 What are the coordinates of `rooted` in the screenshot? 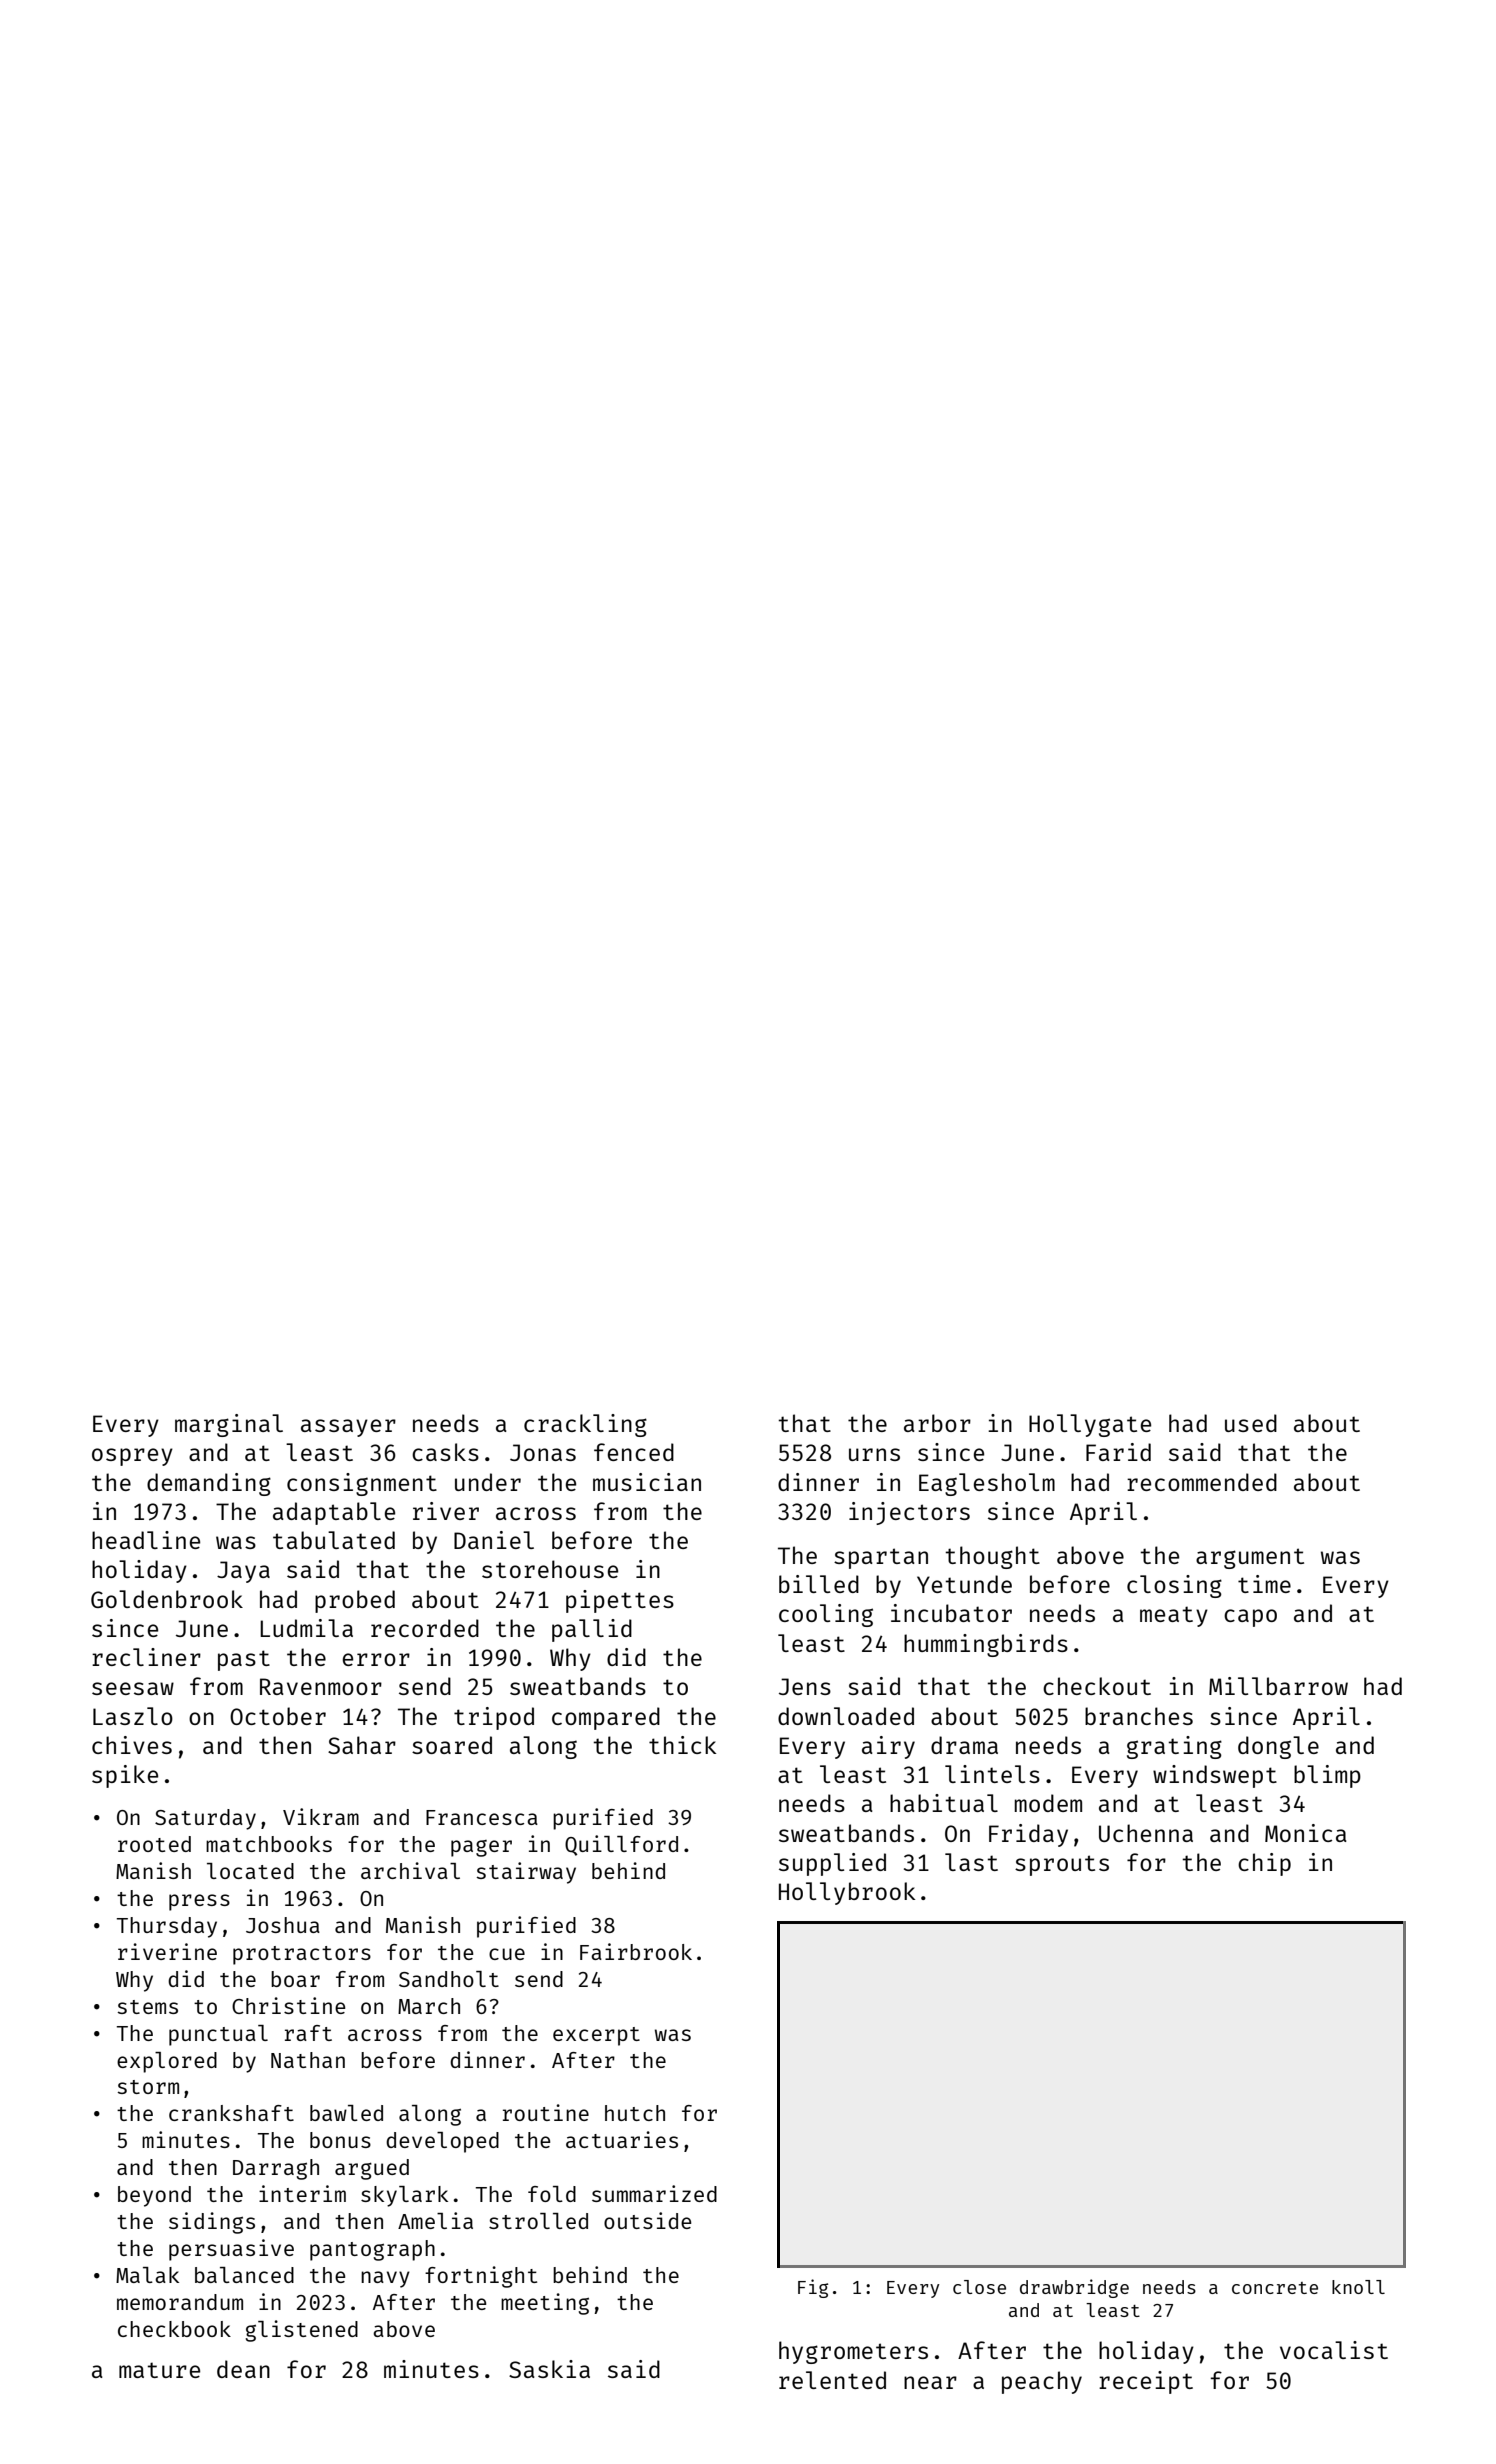 It's located at (154, 1844).
